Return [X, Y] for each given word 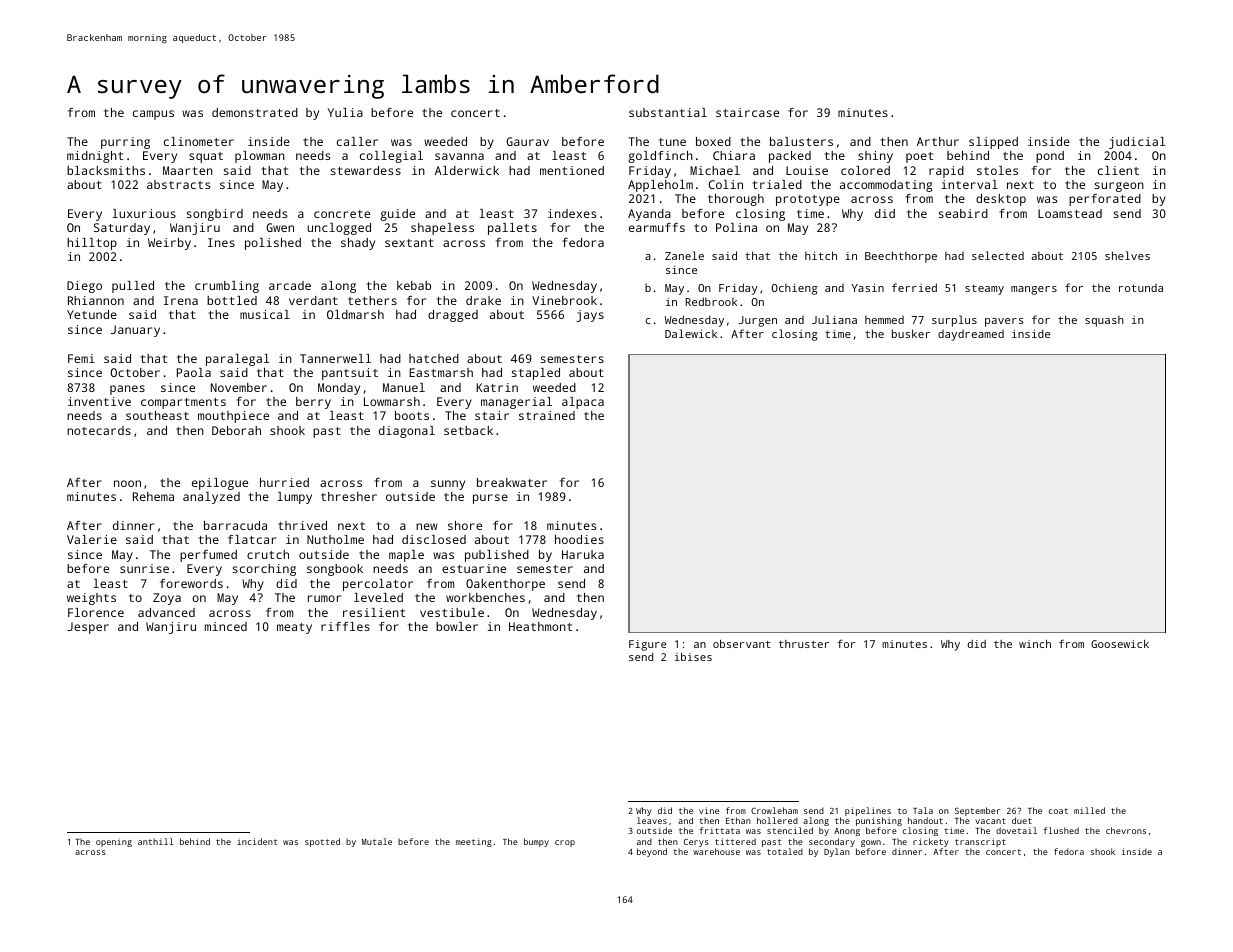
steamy [984, 290]
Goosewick [1120, 644]
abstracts [178, 184]
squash [1104, 321]
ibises [693, 657]
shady [358, 244]
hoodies [579, 539]
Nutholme [335, 539]
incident [257, 841]
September [977, 811]
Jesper [88, 628]
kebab [414, 285]
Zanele [684, 255]
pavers [1004, 322]
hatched [434, 358]
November [239, 387]
